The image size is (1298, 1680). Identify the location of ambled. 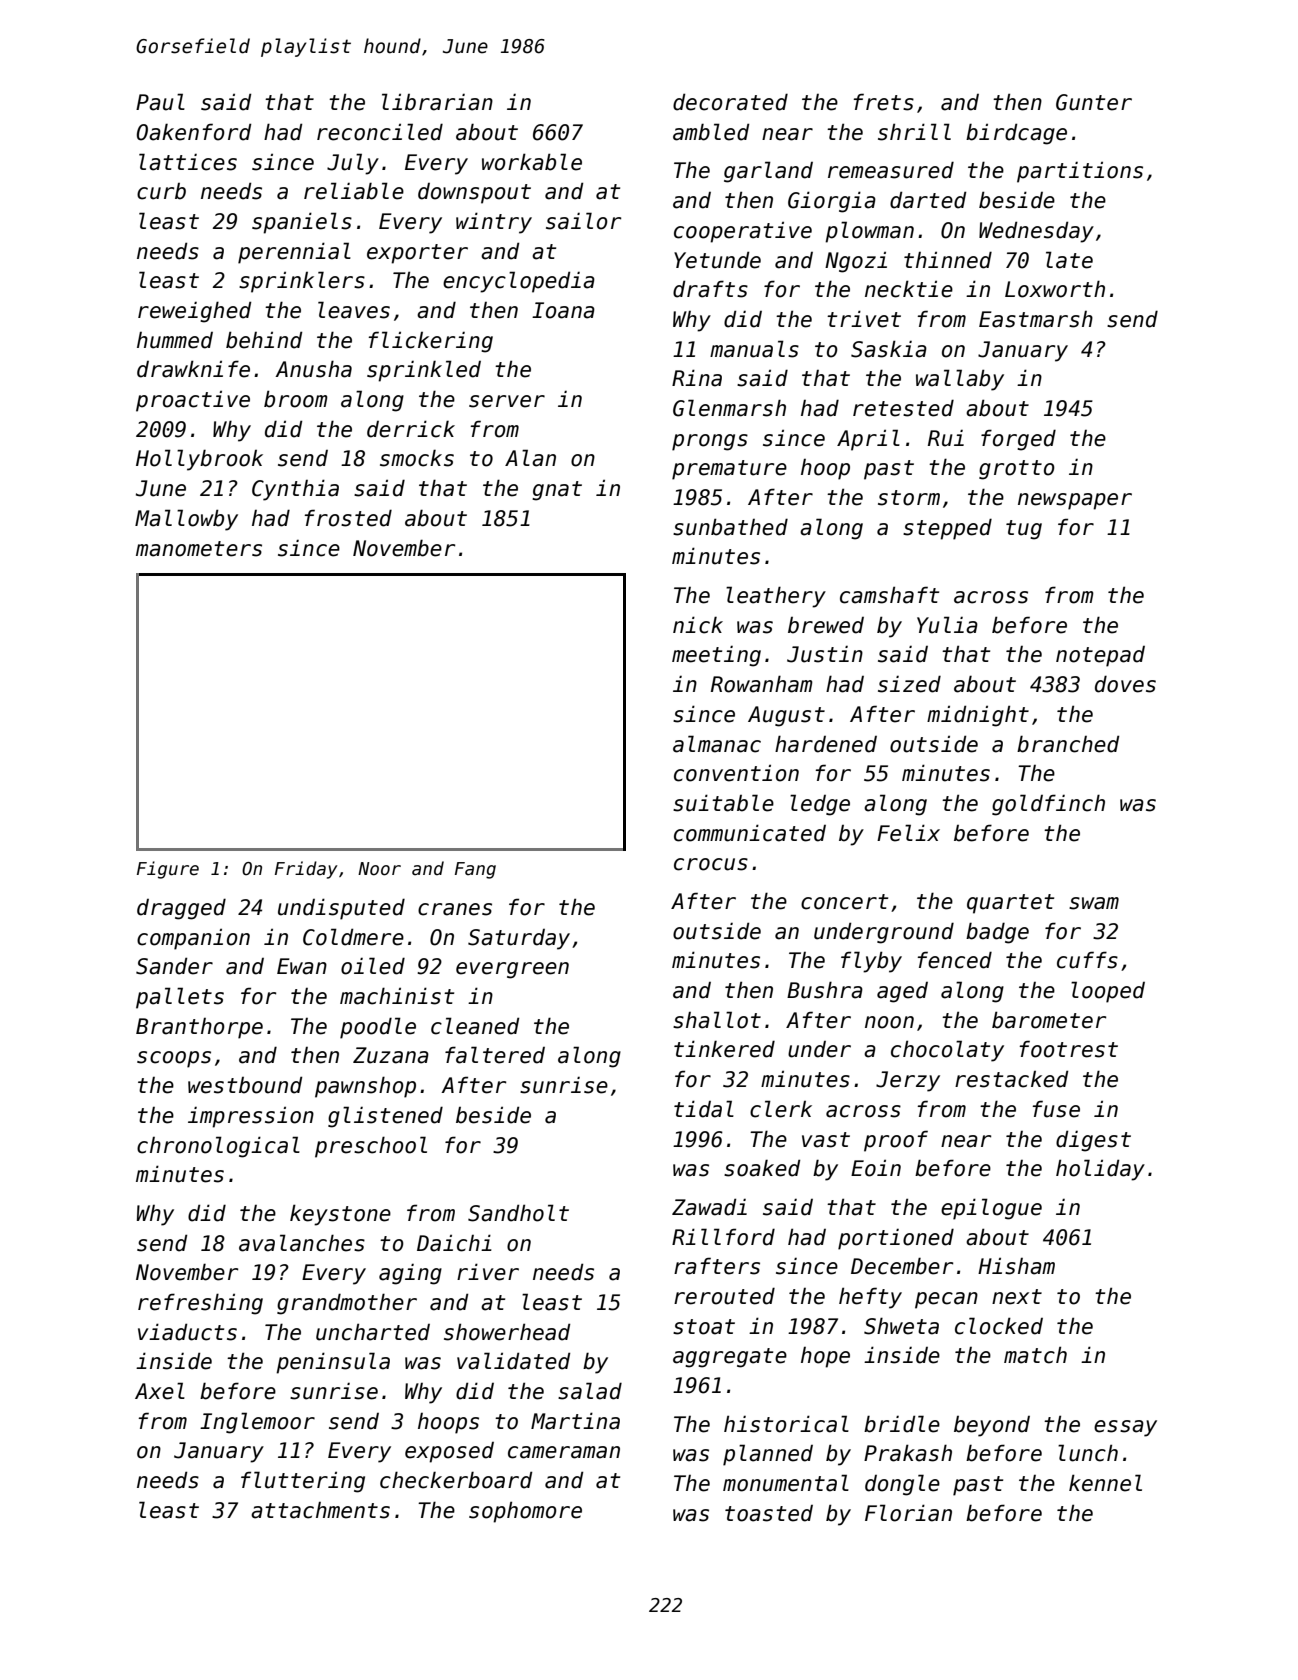
(711, 132).
